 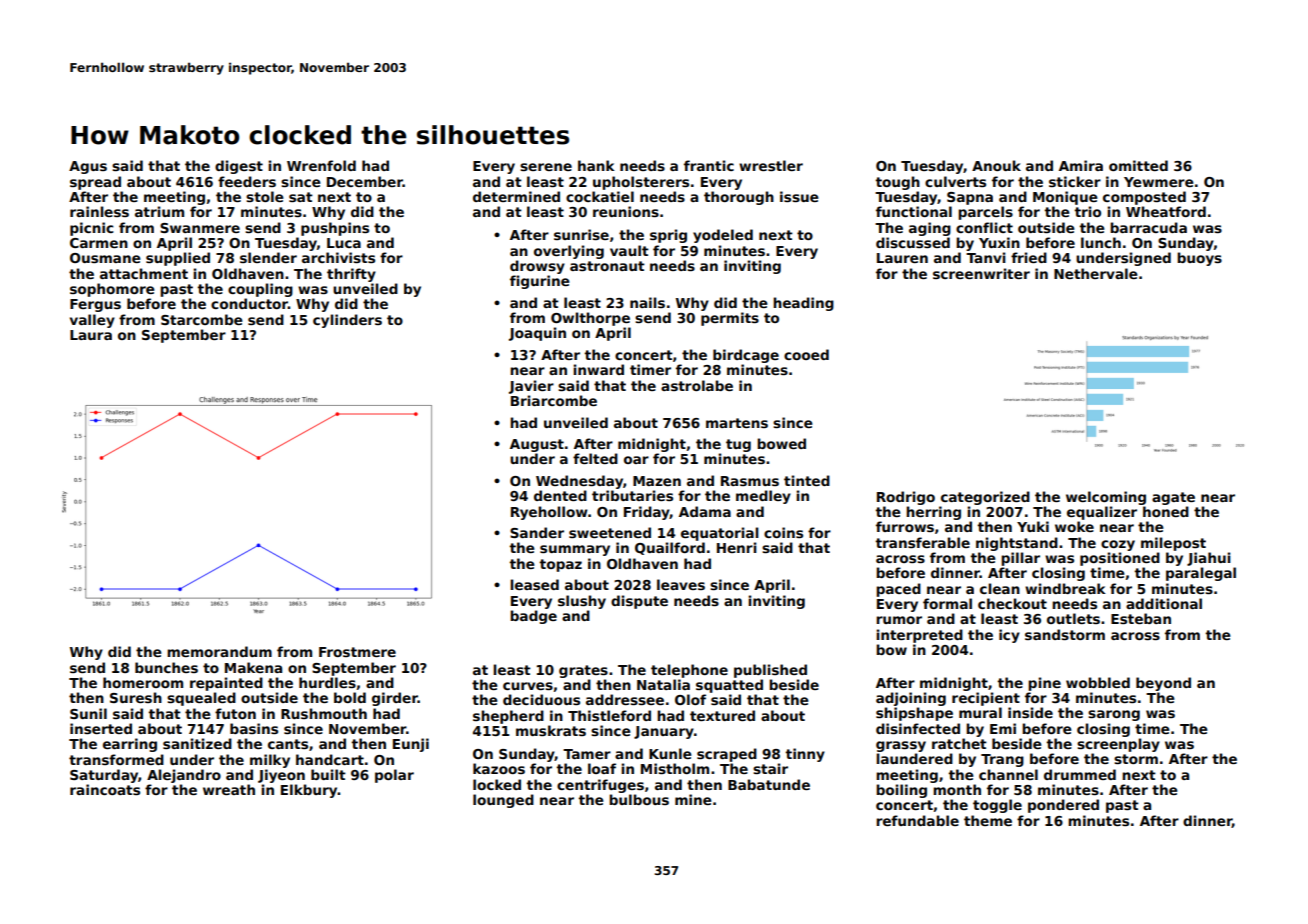 I want to click on topaz, so click(x=560, y=565).
